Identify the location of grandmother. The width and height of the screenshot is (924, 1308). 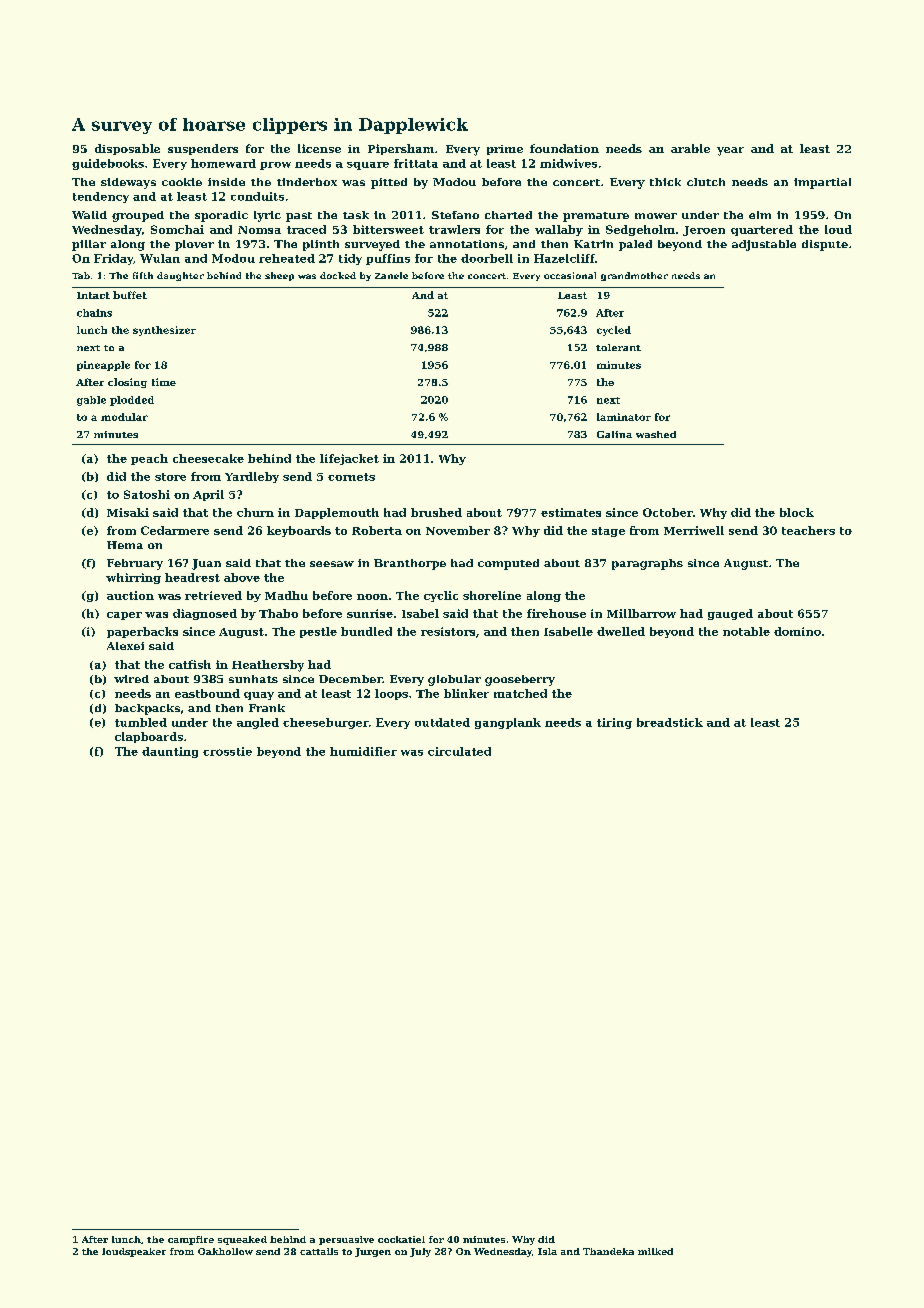
(634, 276).
